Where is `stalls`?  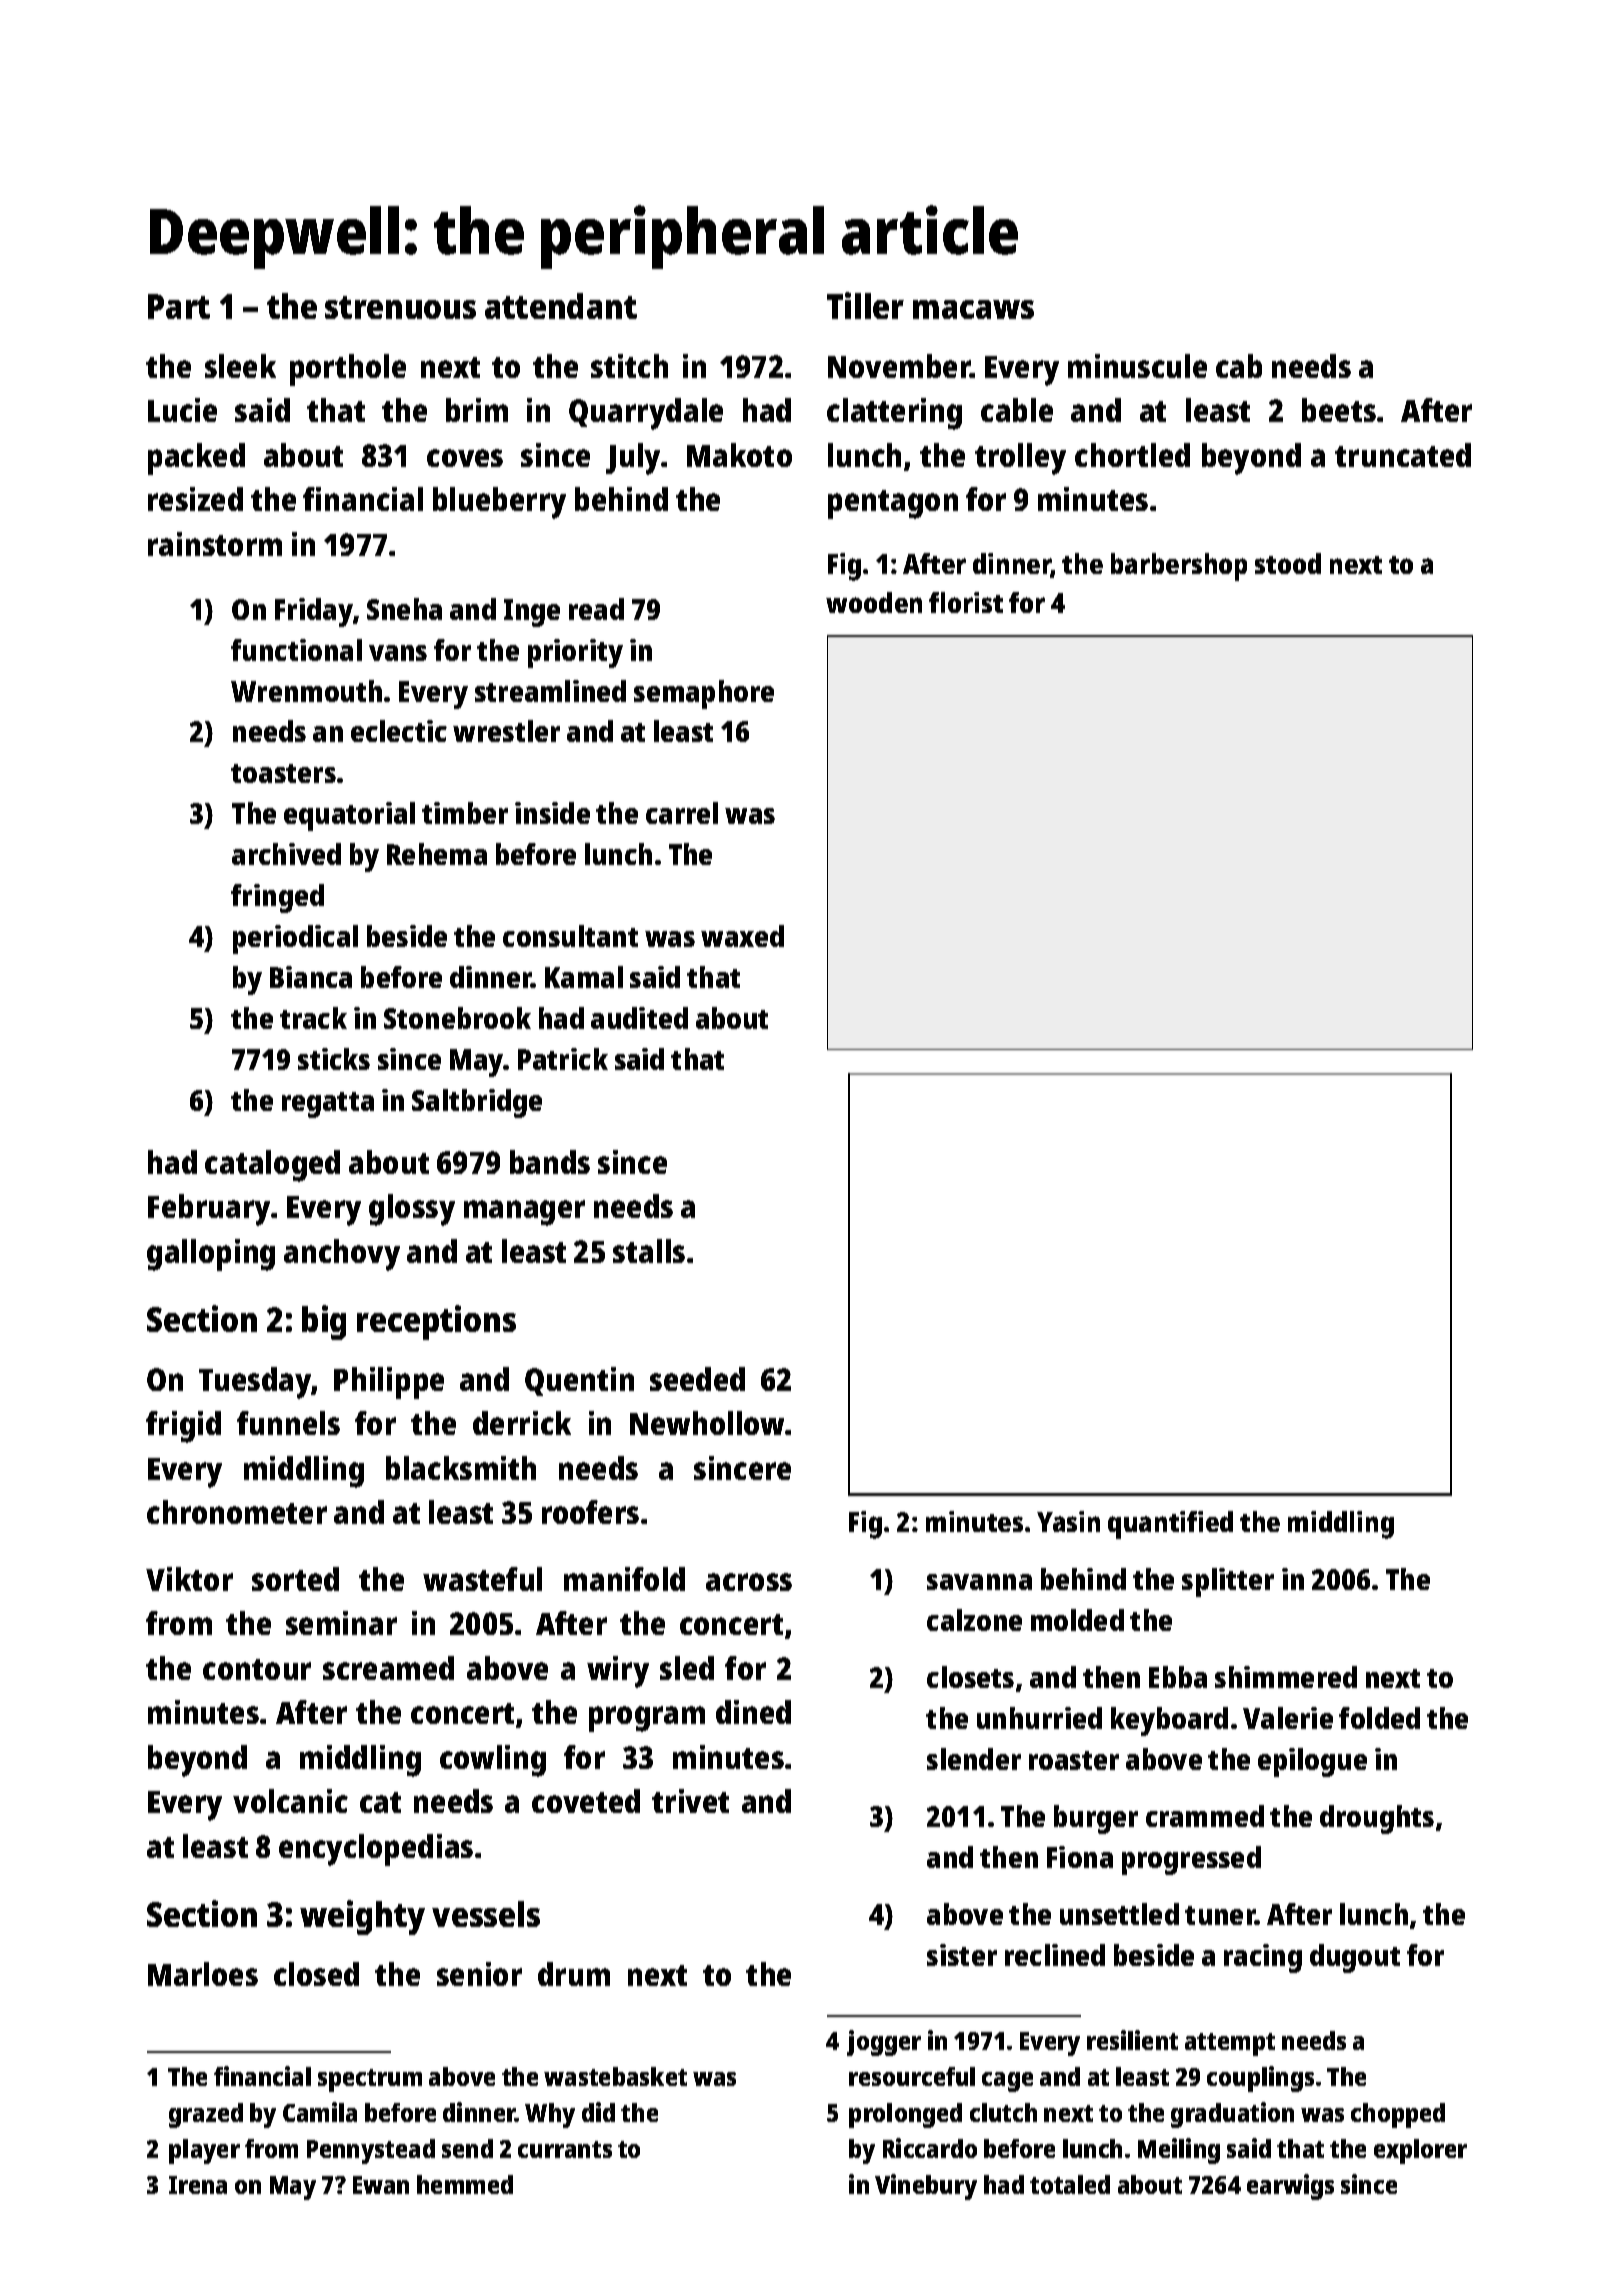
stalls is located at coordinates (649, 1251).
